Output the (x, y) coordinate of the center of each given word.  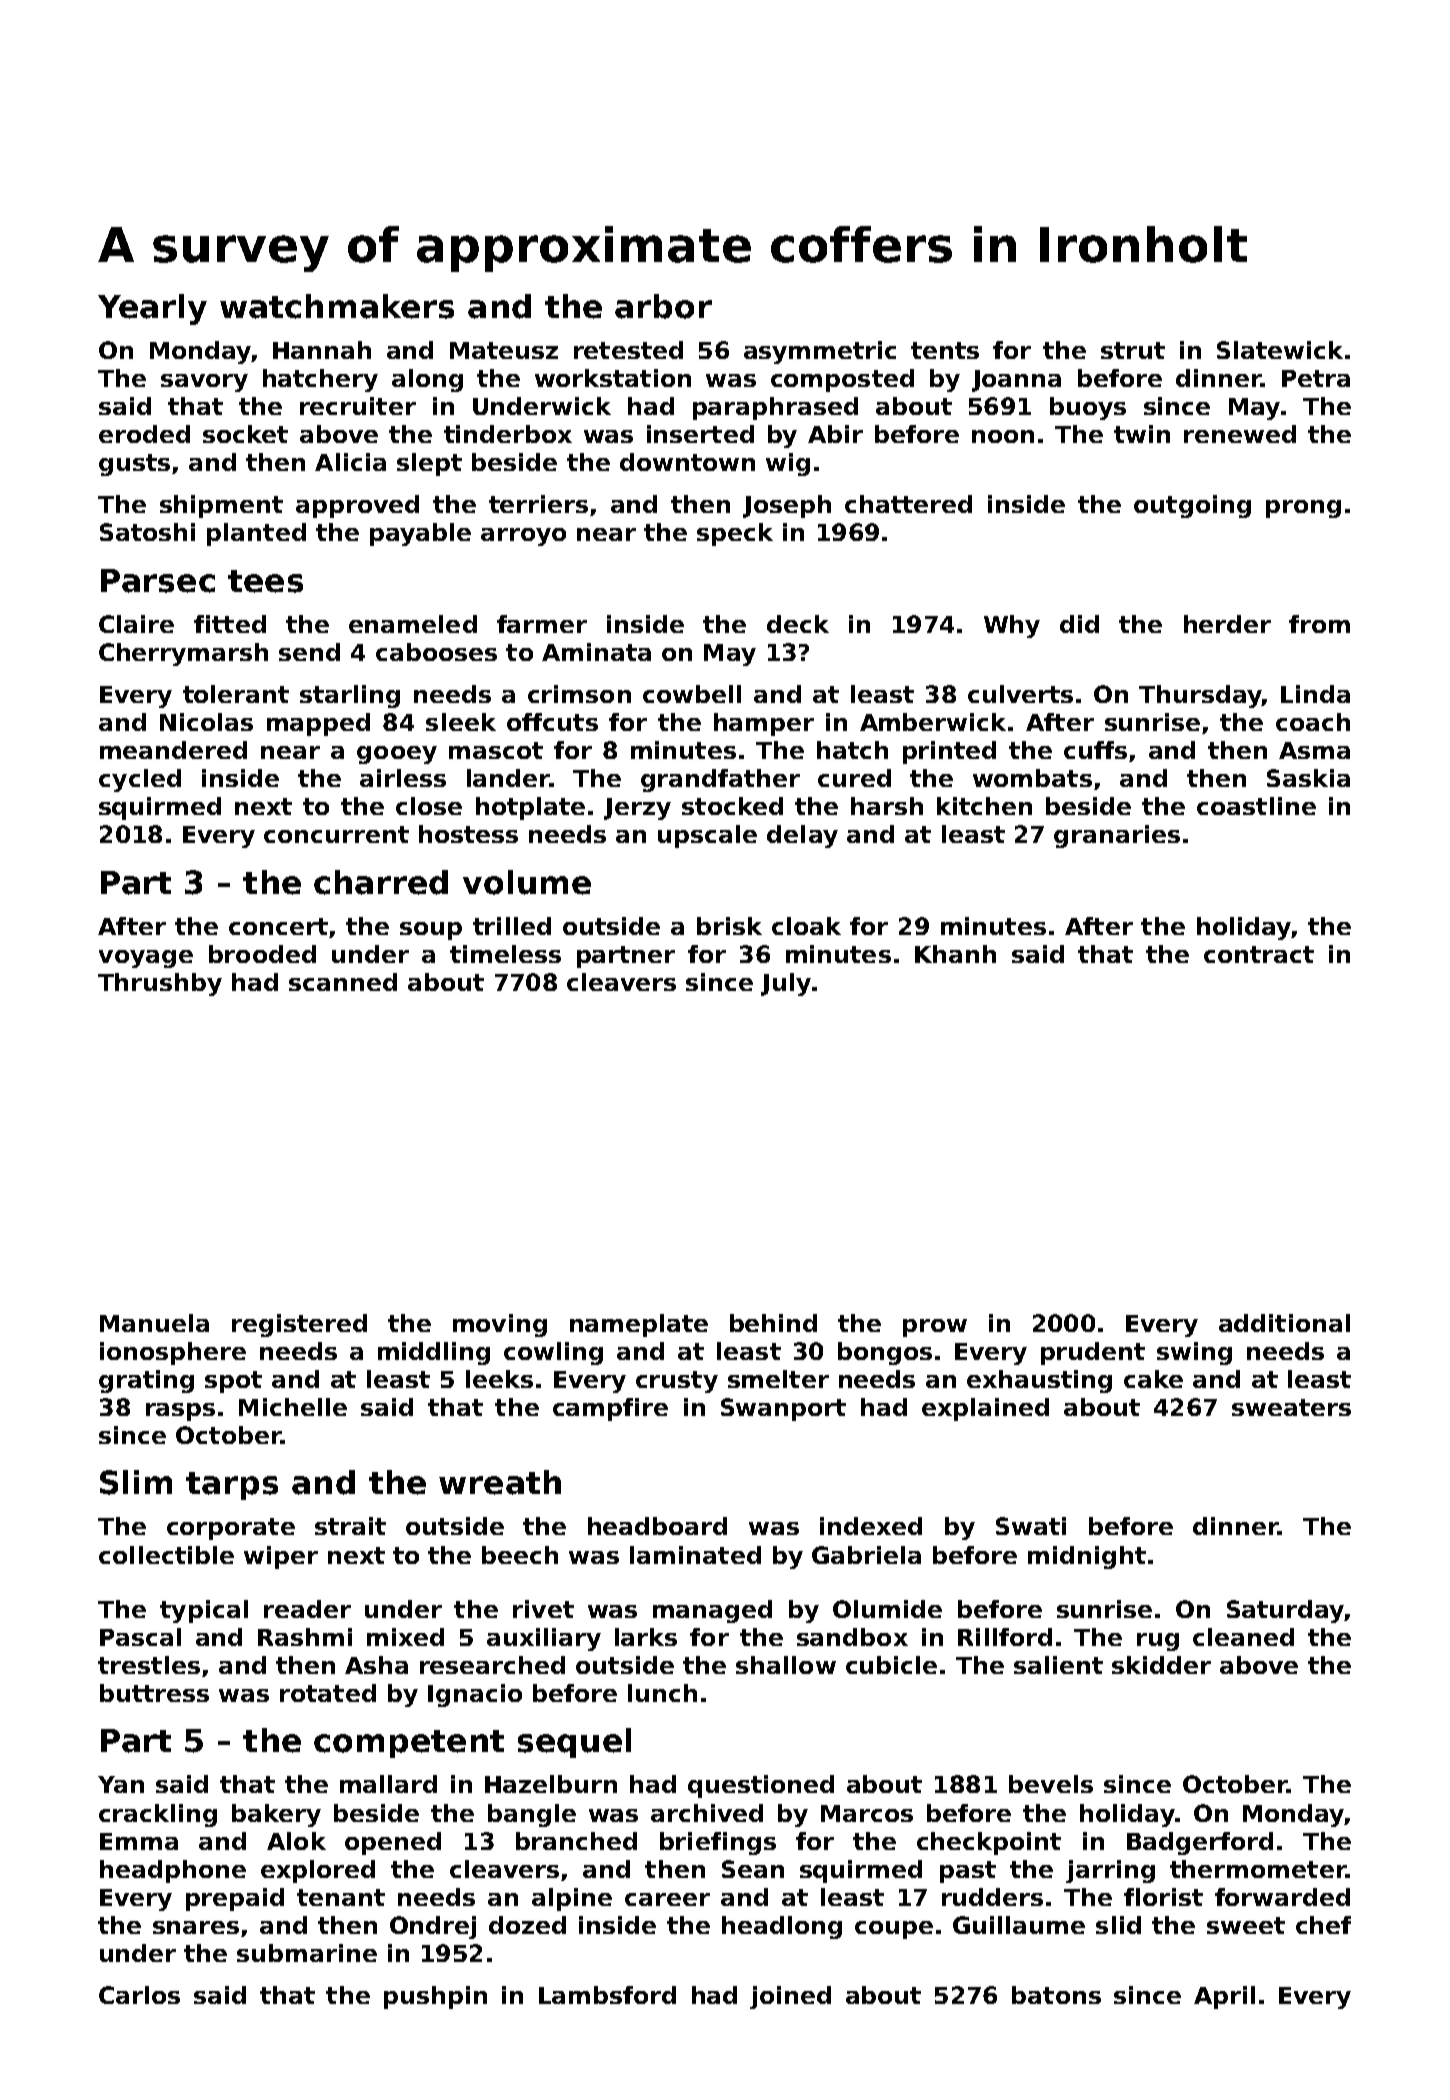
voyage (146, 959)
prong (1303, 509)
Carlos (139, 1995)
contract (1259, 954)
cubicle (891, 1665)
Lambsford (607, 1995)
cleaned (1243, 1637)
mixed (405, 1637)
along (427, 380)
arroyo (523, 537)
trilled (512, 926)
